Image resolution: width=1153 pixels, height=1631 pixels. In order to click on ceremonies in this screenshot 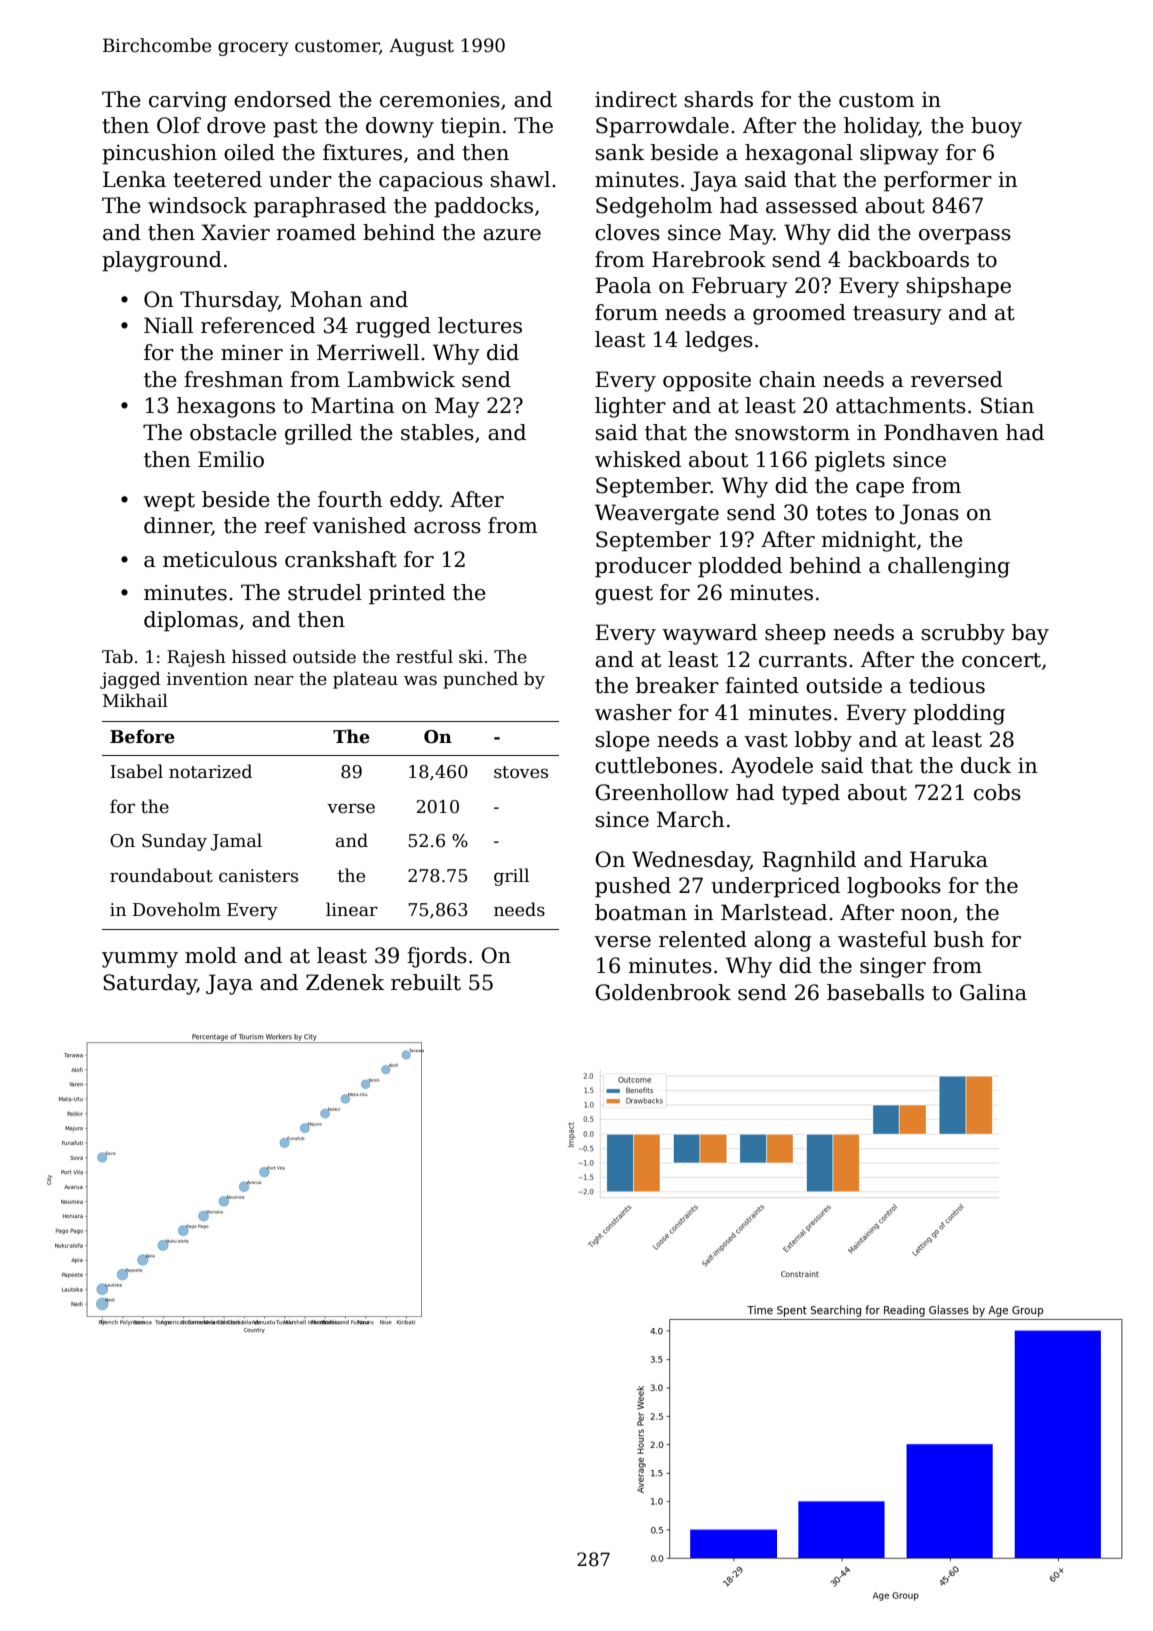, I will do `click(440, 100)`.
